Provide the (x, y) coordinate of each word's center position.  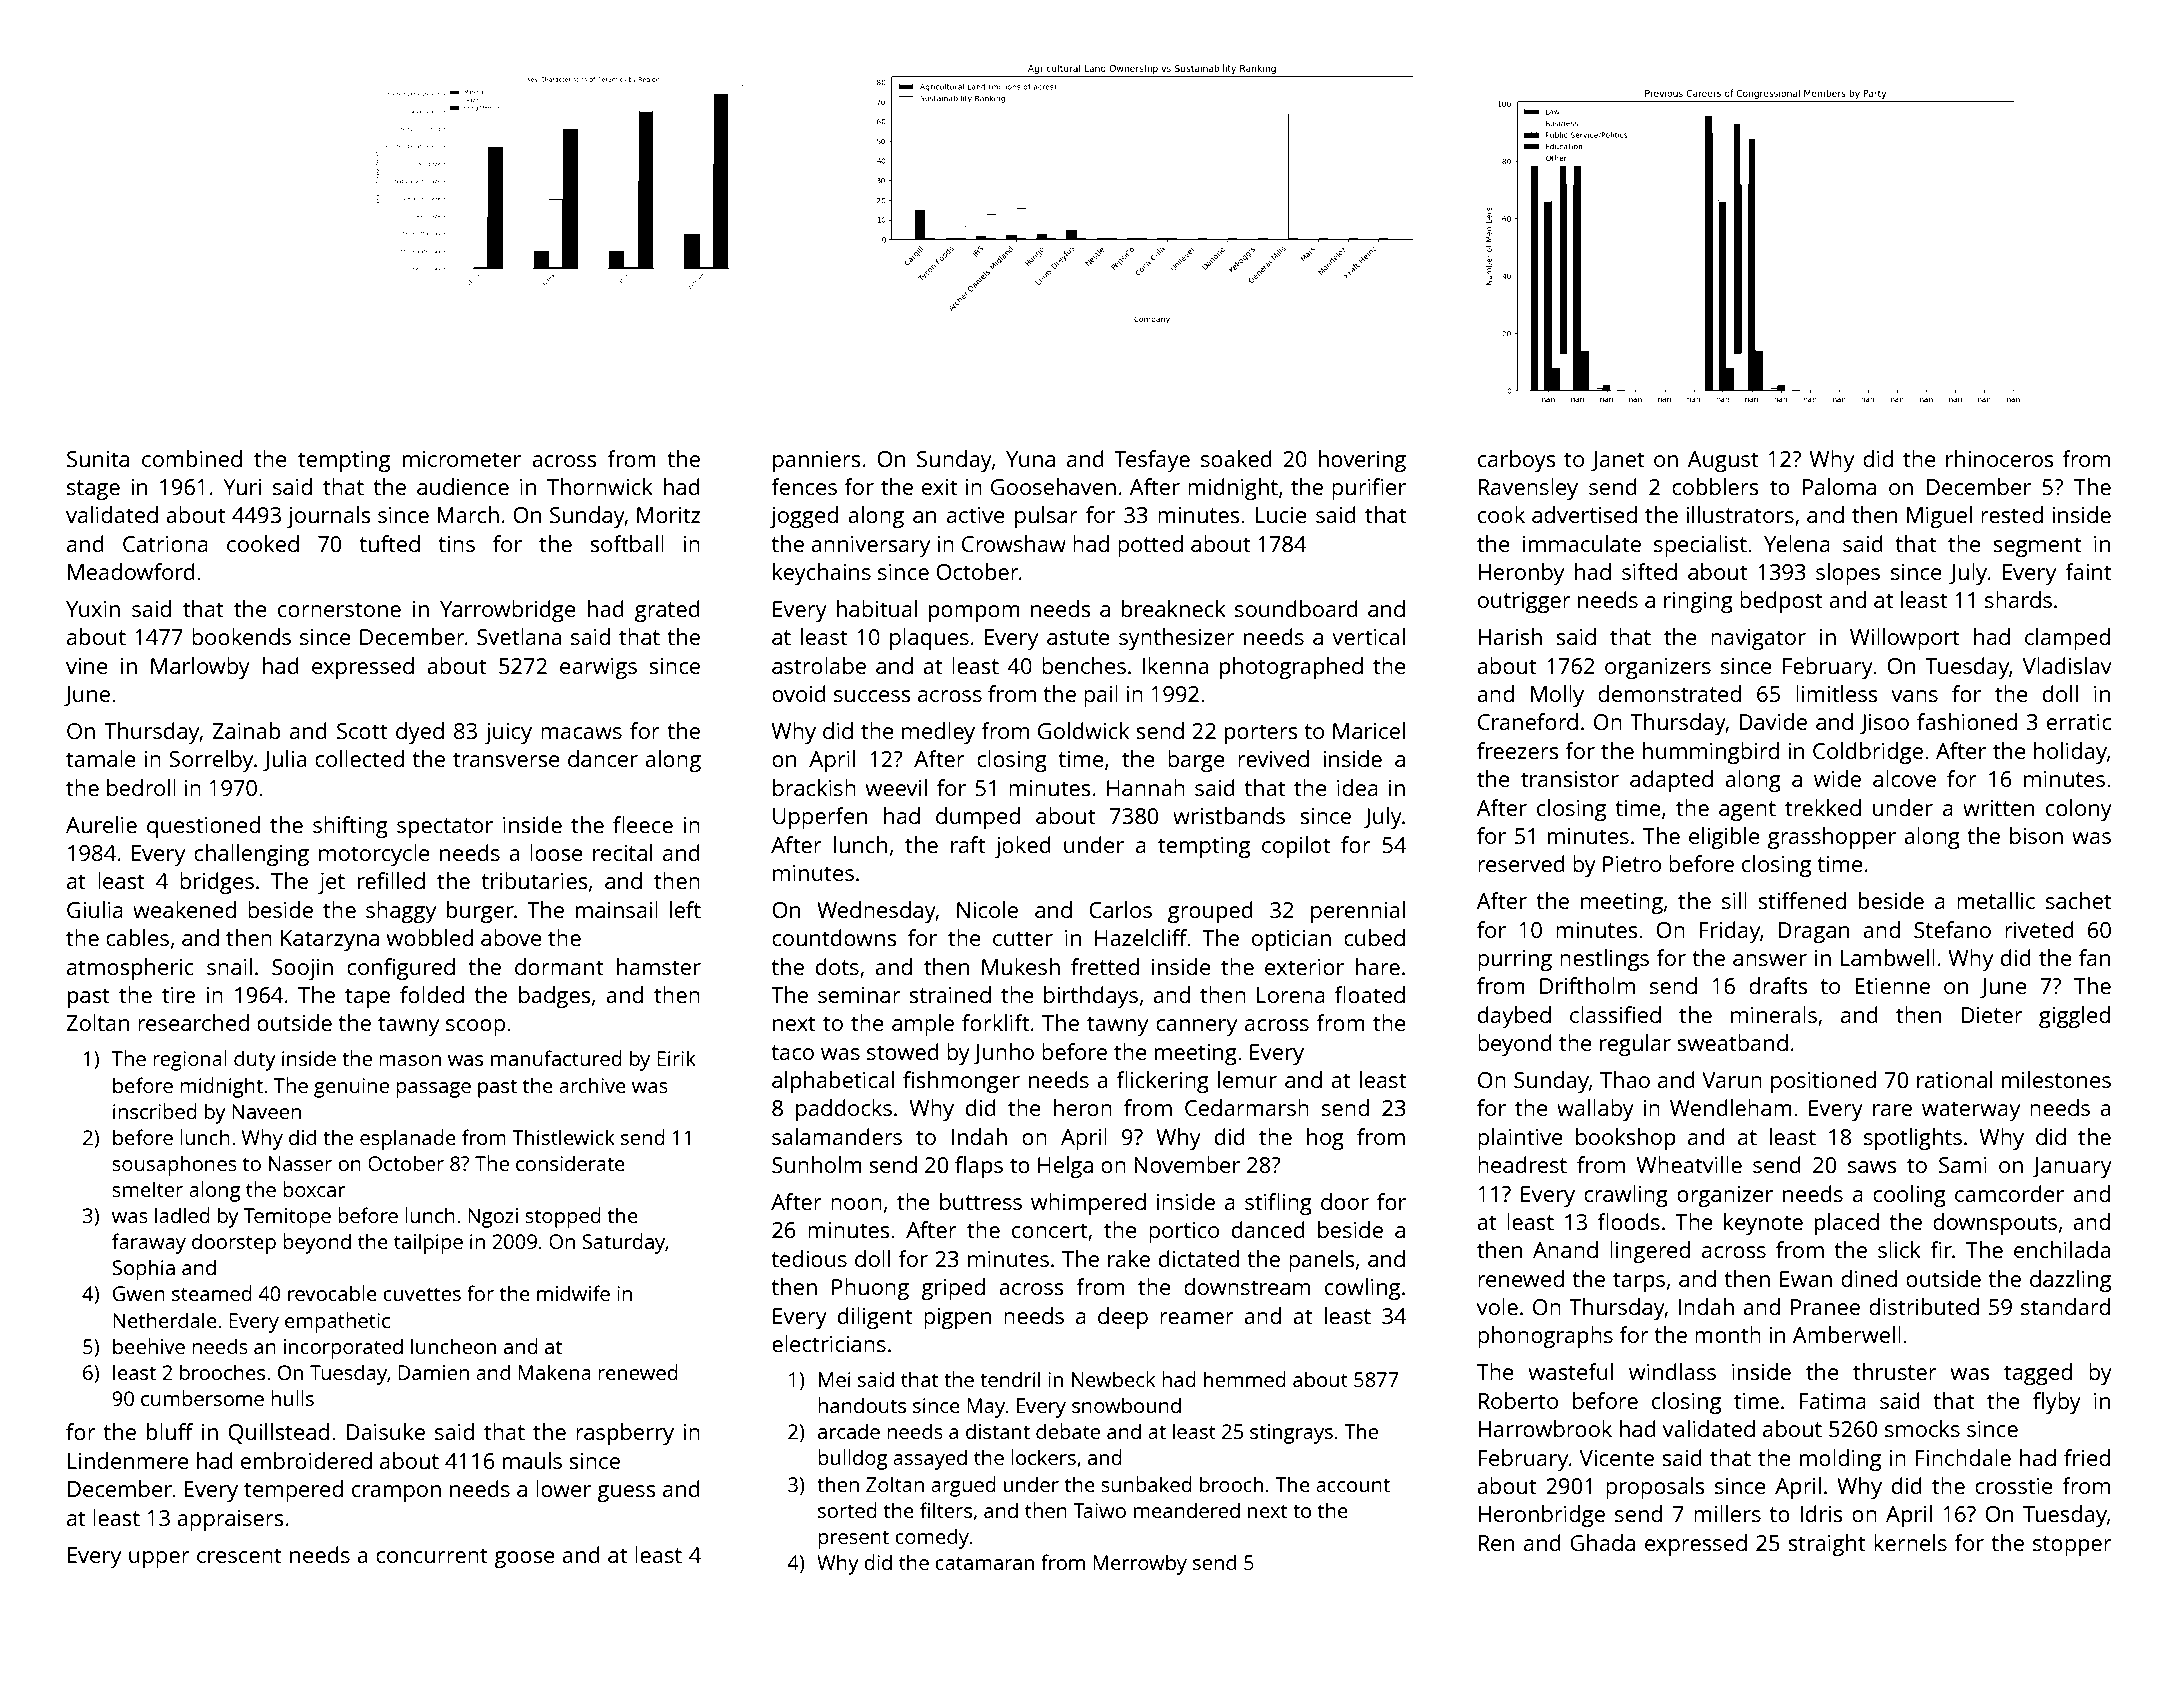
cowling (1362, 1289)
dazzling (2070, 1281)
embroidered (306, 1460)
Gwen (139, 1293)
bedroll (141, 787)
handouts (862, 1405)
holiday (2070, 753)
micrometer (462, 459)
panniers (816, 461)
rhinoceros (1999, 458)
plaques (929, 639)
